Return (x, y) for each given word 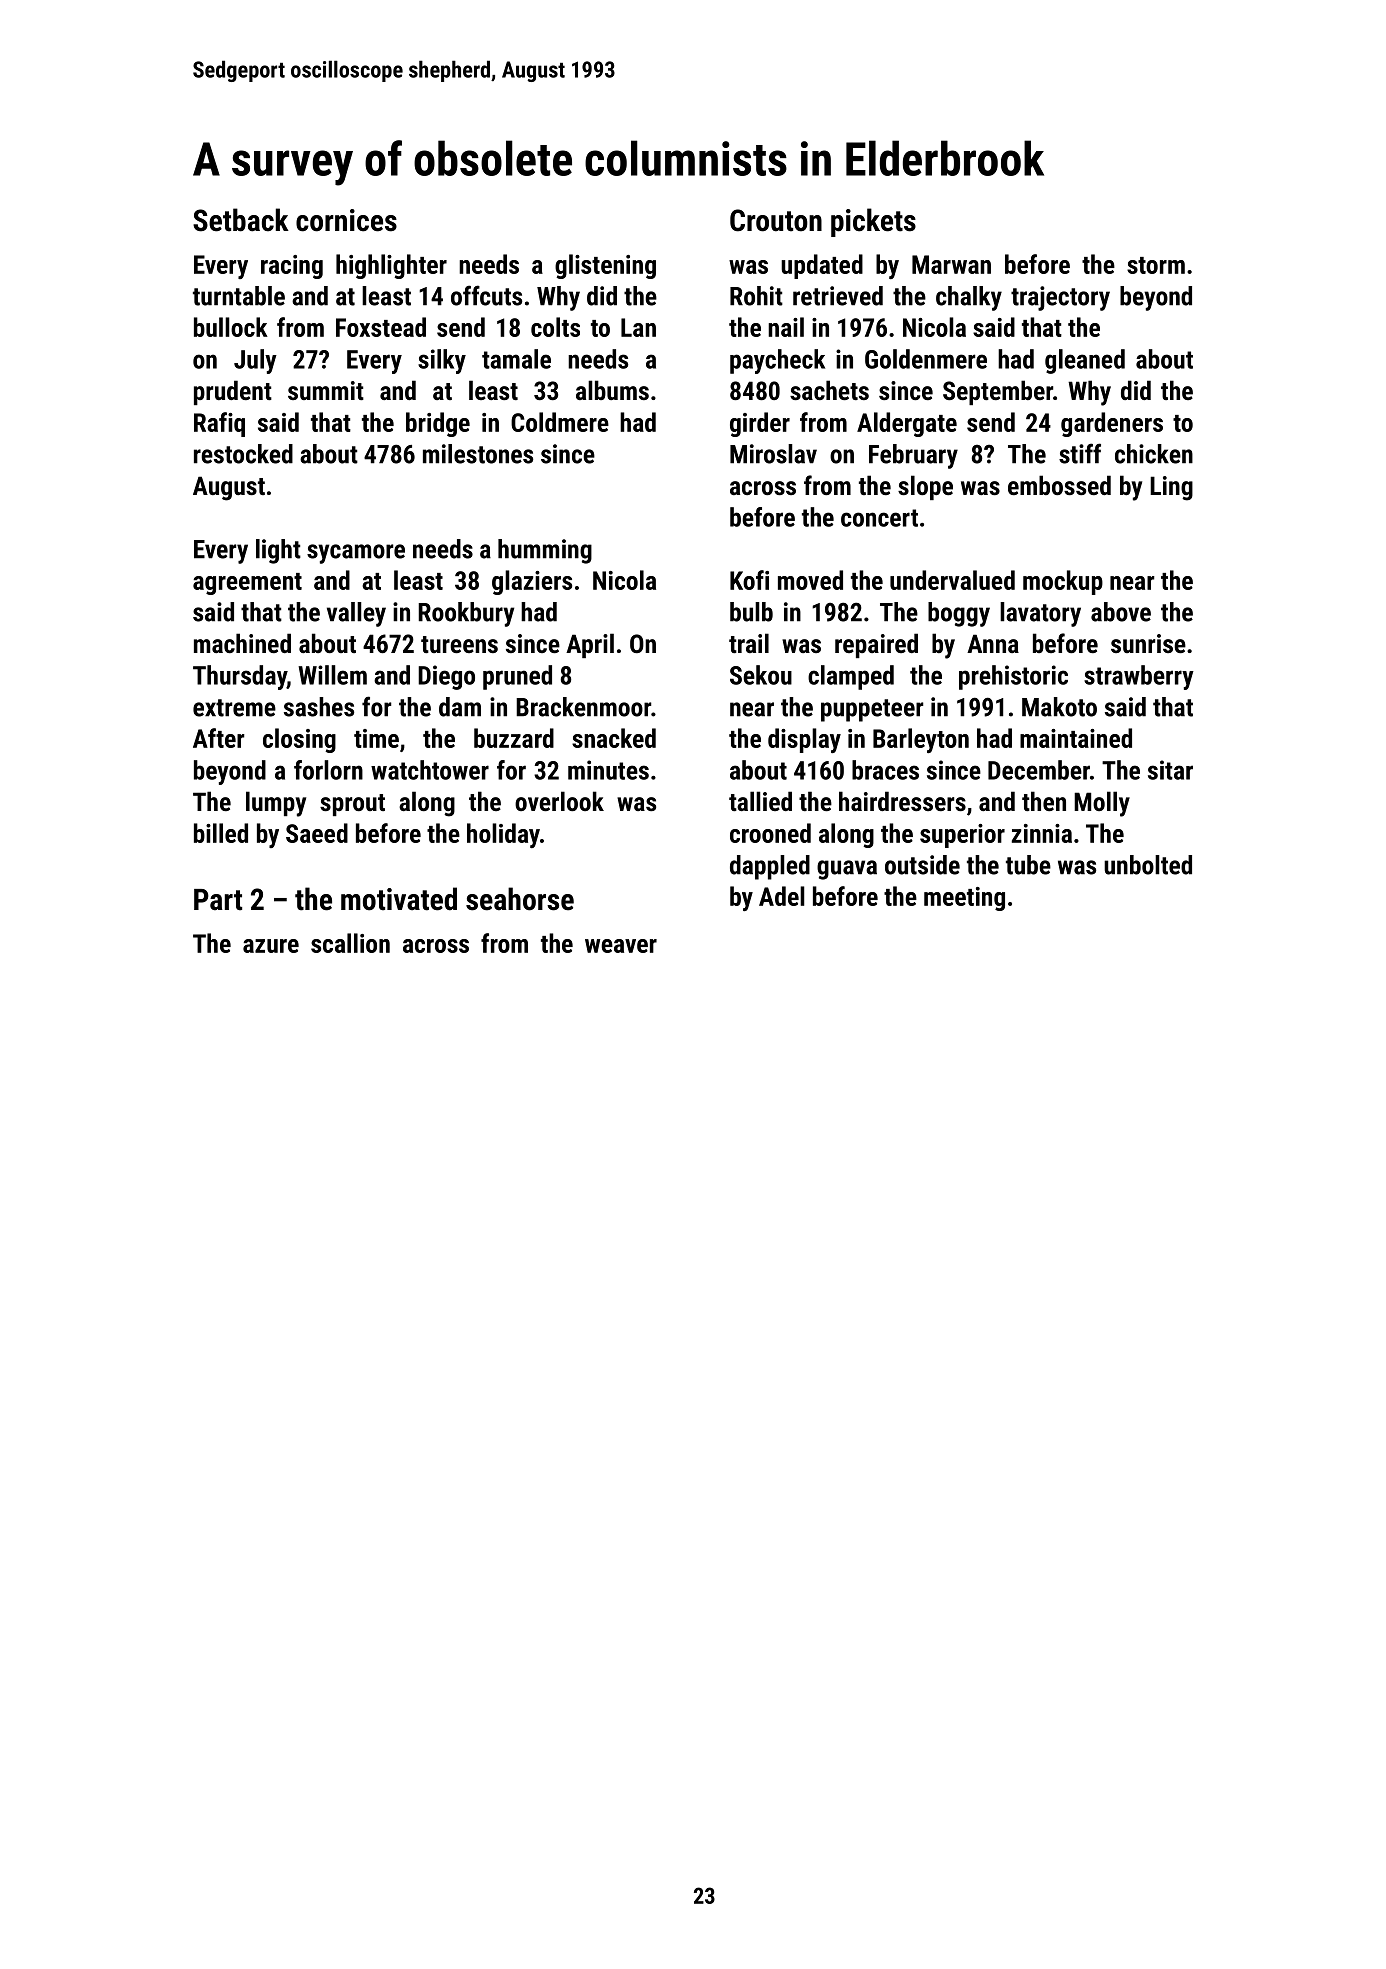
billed (221, 833)
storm (1156, 265)
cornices (346, 220)
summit (326, 390)
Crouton (776, 220)
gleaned (1085, 361)
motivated (399, 899)
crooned (770, 833)
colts (555, 327)
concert (879, 518)
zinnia (1041, 833)
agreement (247, 584)
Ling (1171, 488)
